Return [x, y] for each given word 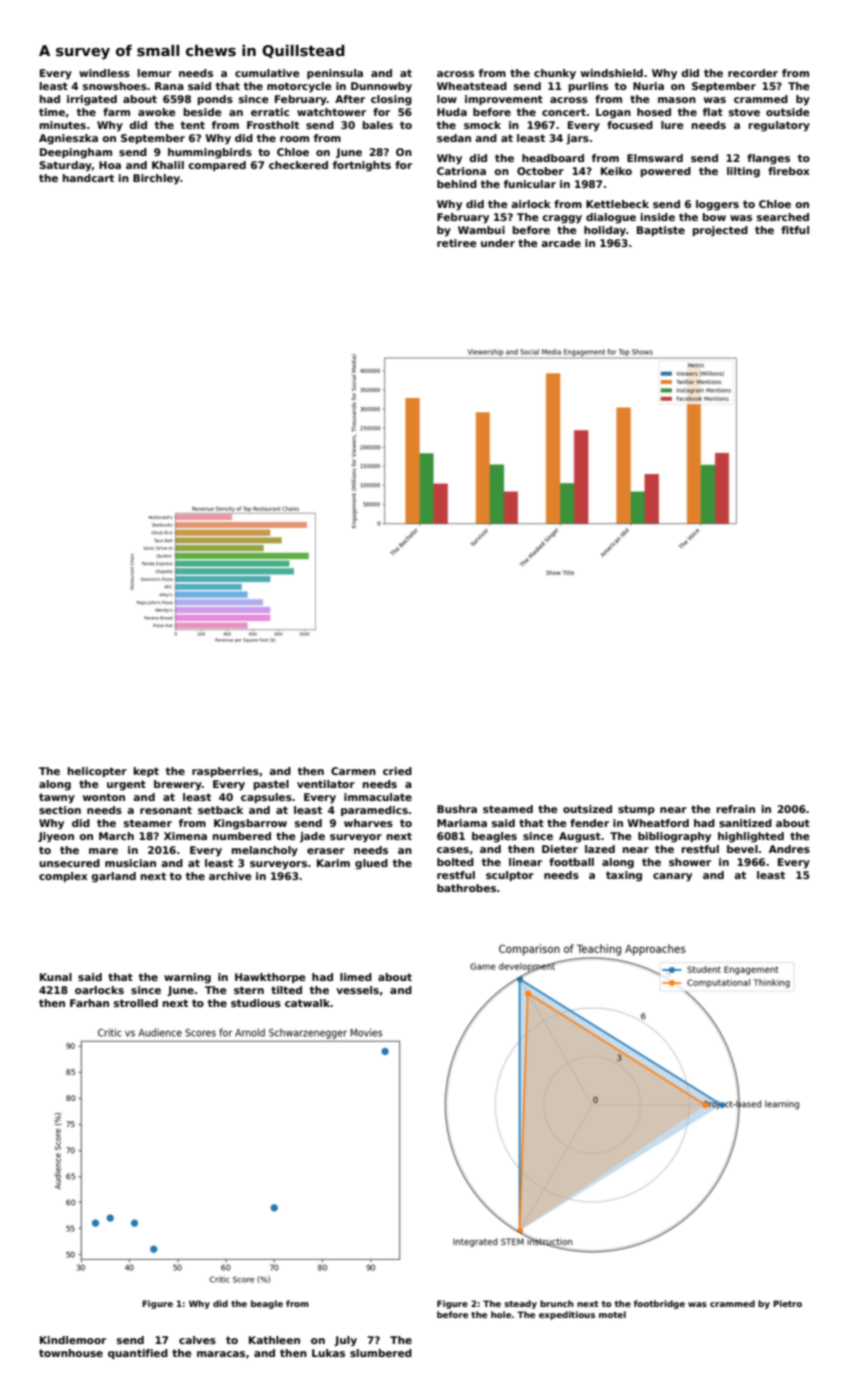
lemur [154, 73]
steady [520, 1304]
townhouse [71, 1353]
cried [397, 771]
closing [391, 100]
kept [146, 772]
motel [612, 1314]
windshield [612, 73]
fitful [795, 230]
